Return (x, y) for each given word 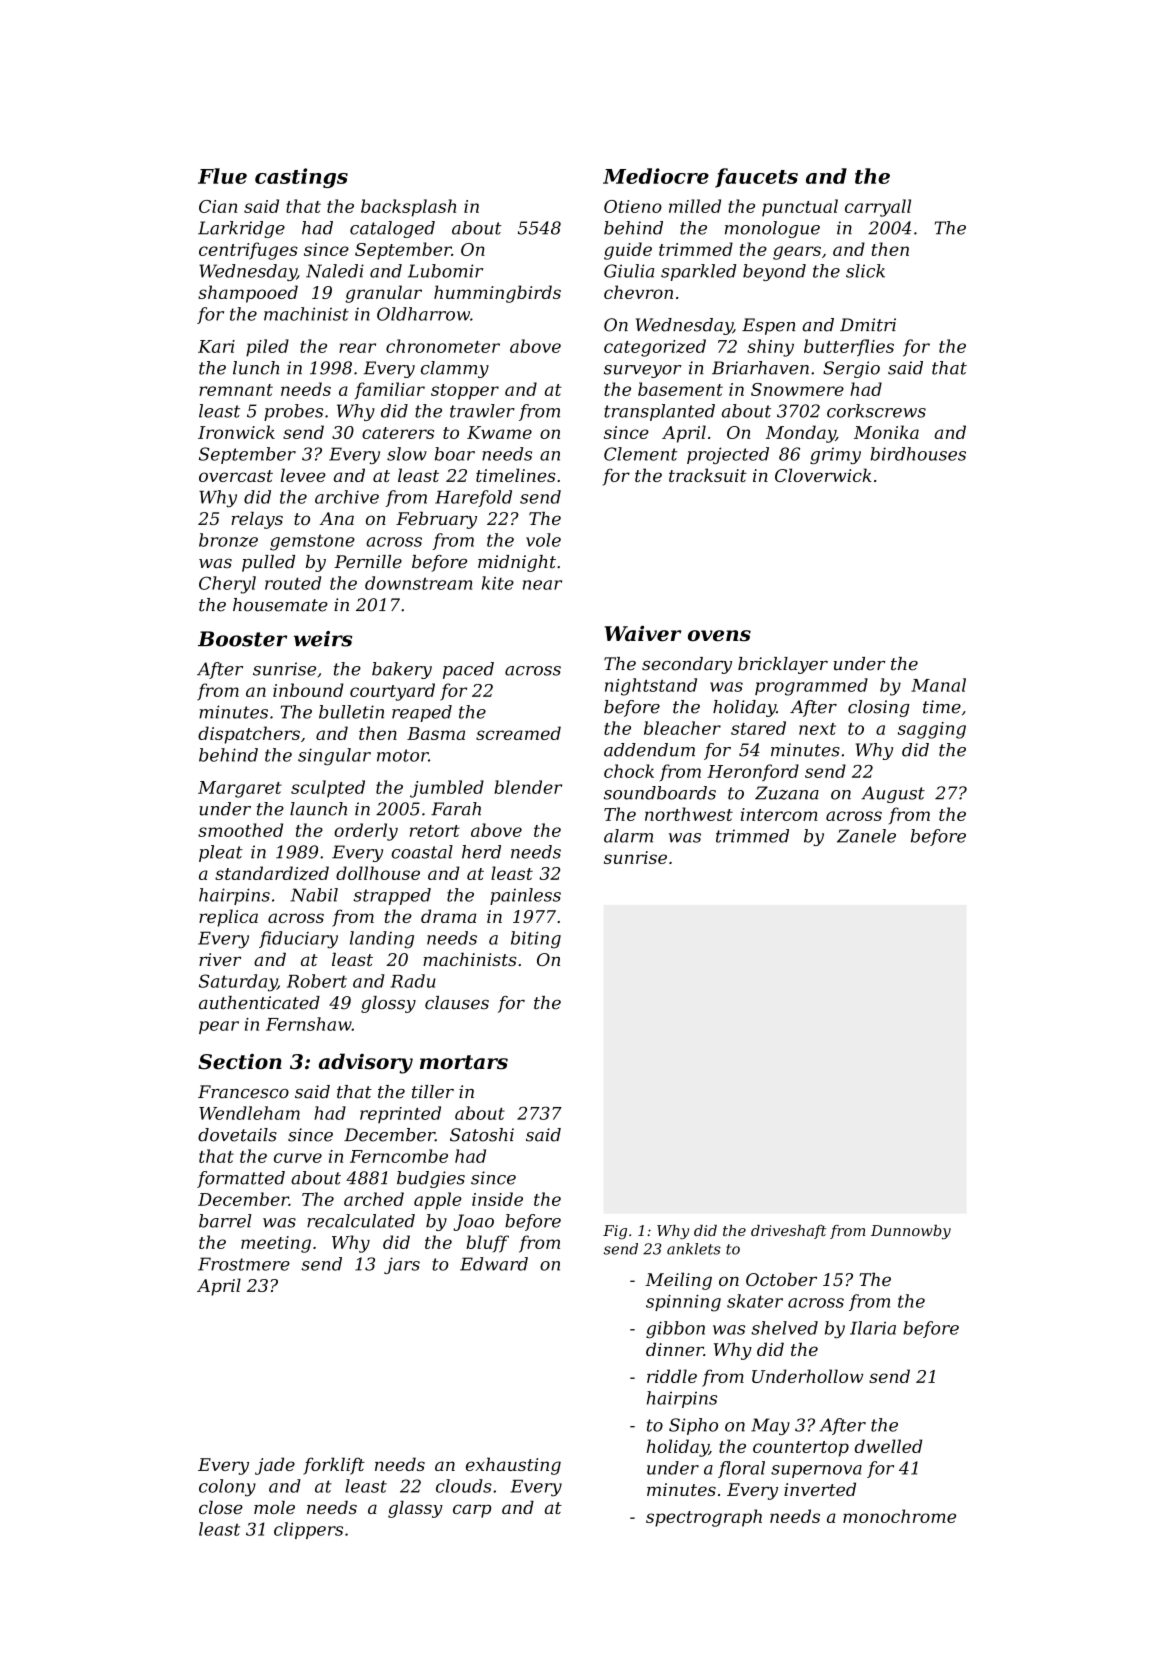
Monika (886, 432)
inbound (308, 690)
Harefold (473, 498)
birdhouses (918, 454)
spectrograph (704, 1518)
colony (227, 1488)
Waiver (643, 633)
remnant (236, 390)
